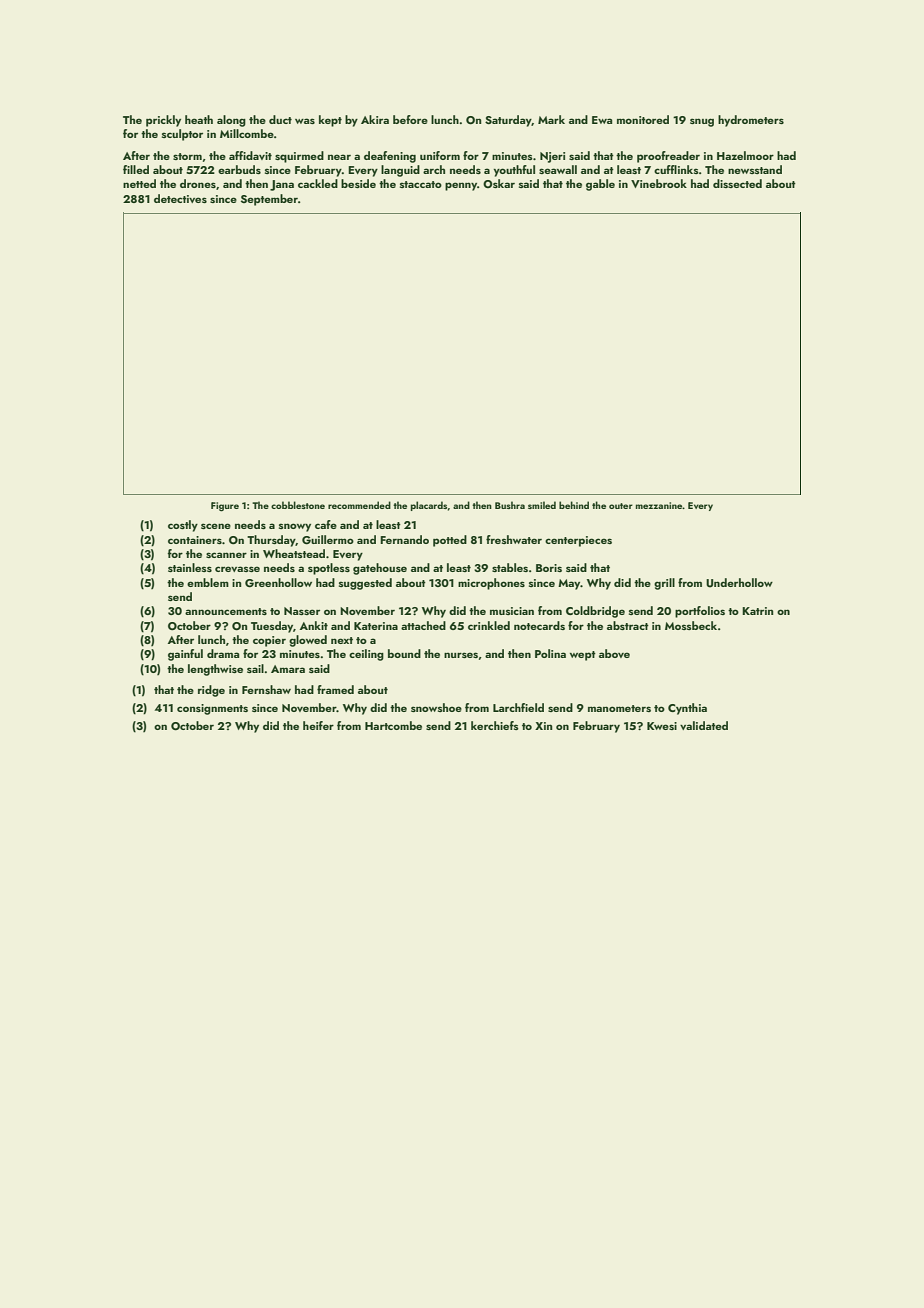 This document has height=1308, width=924. Describe the element at coordinates (423, 625) in the document. I see `attached` at that location.
